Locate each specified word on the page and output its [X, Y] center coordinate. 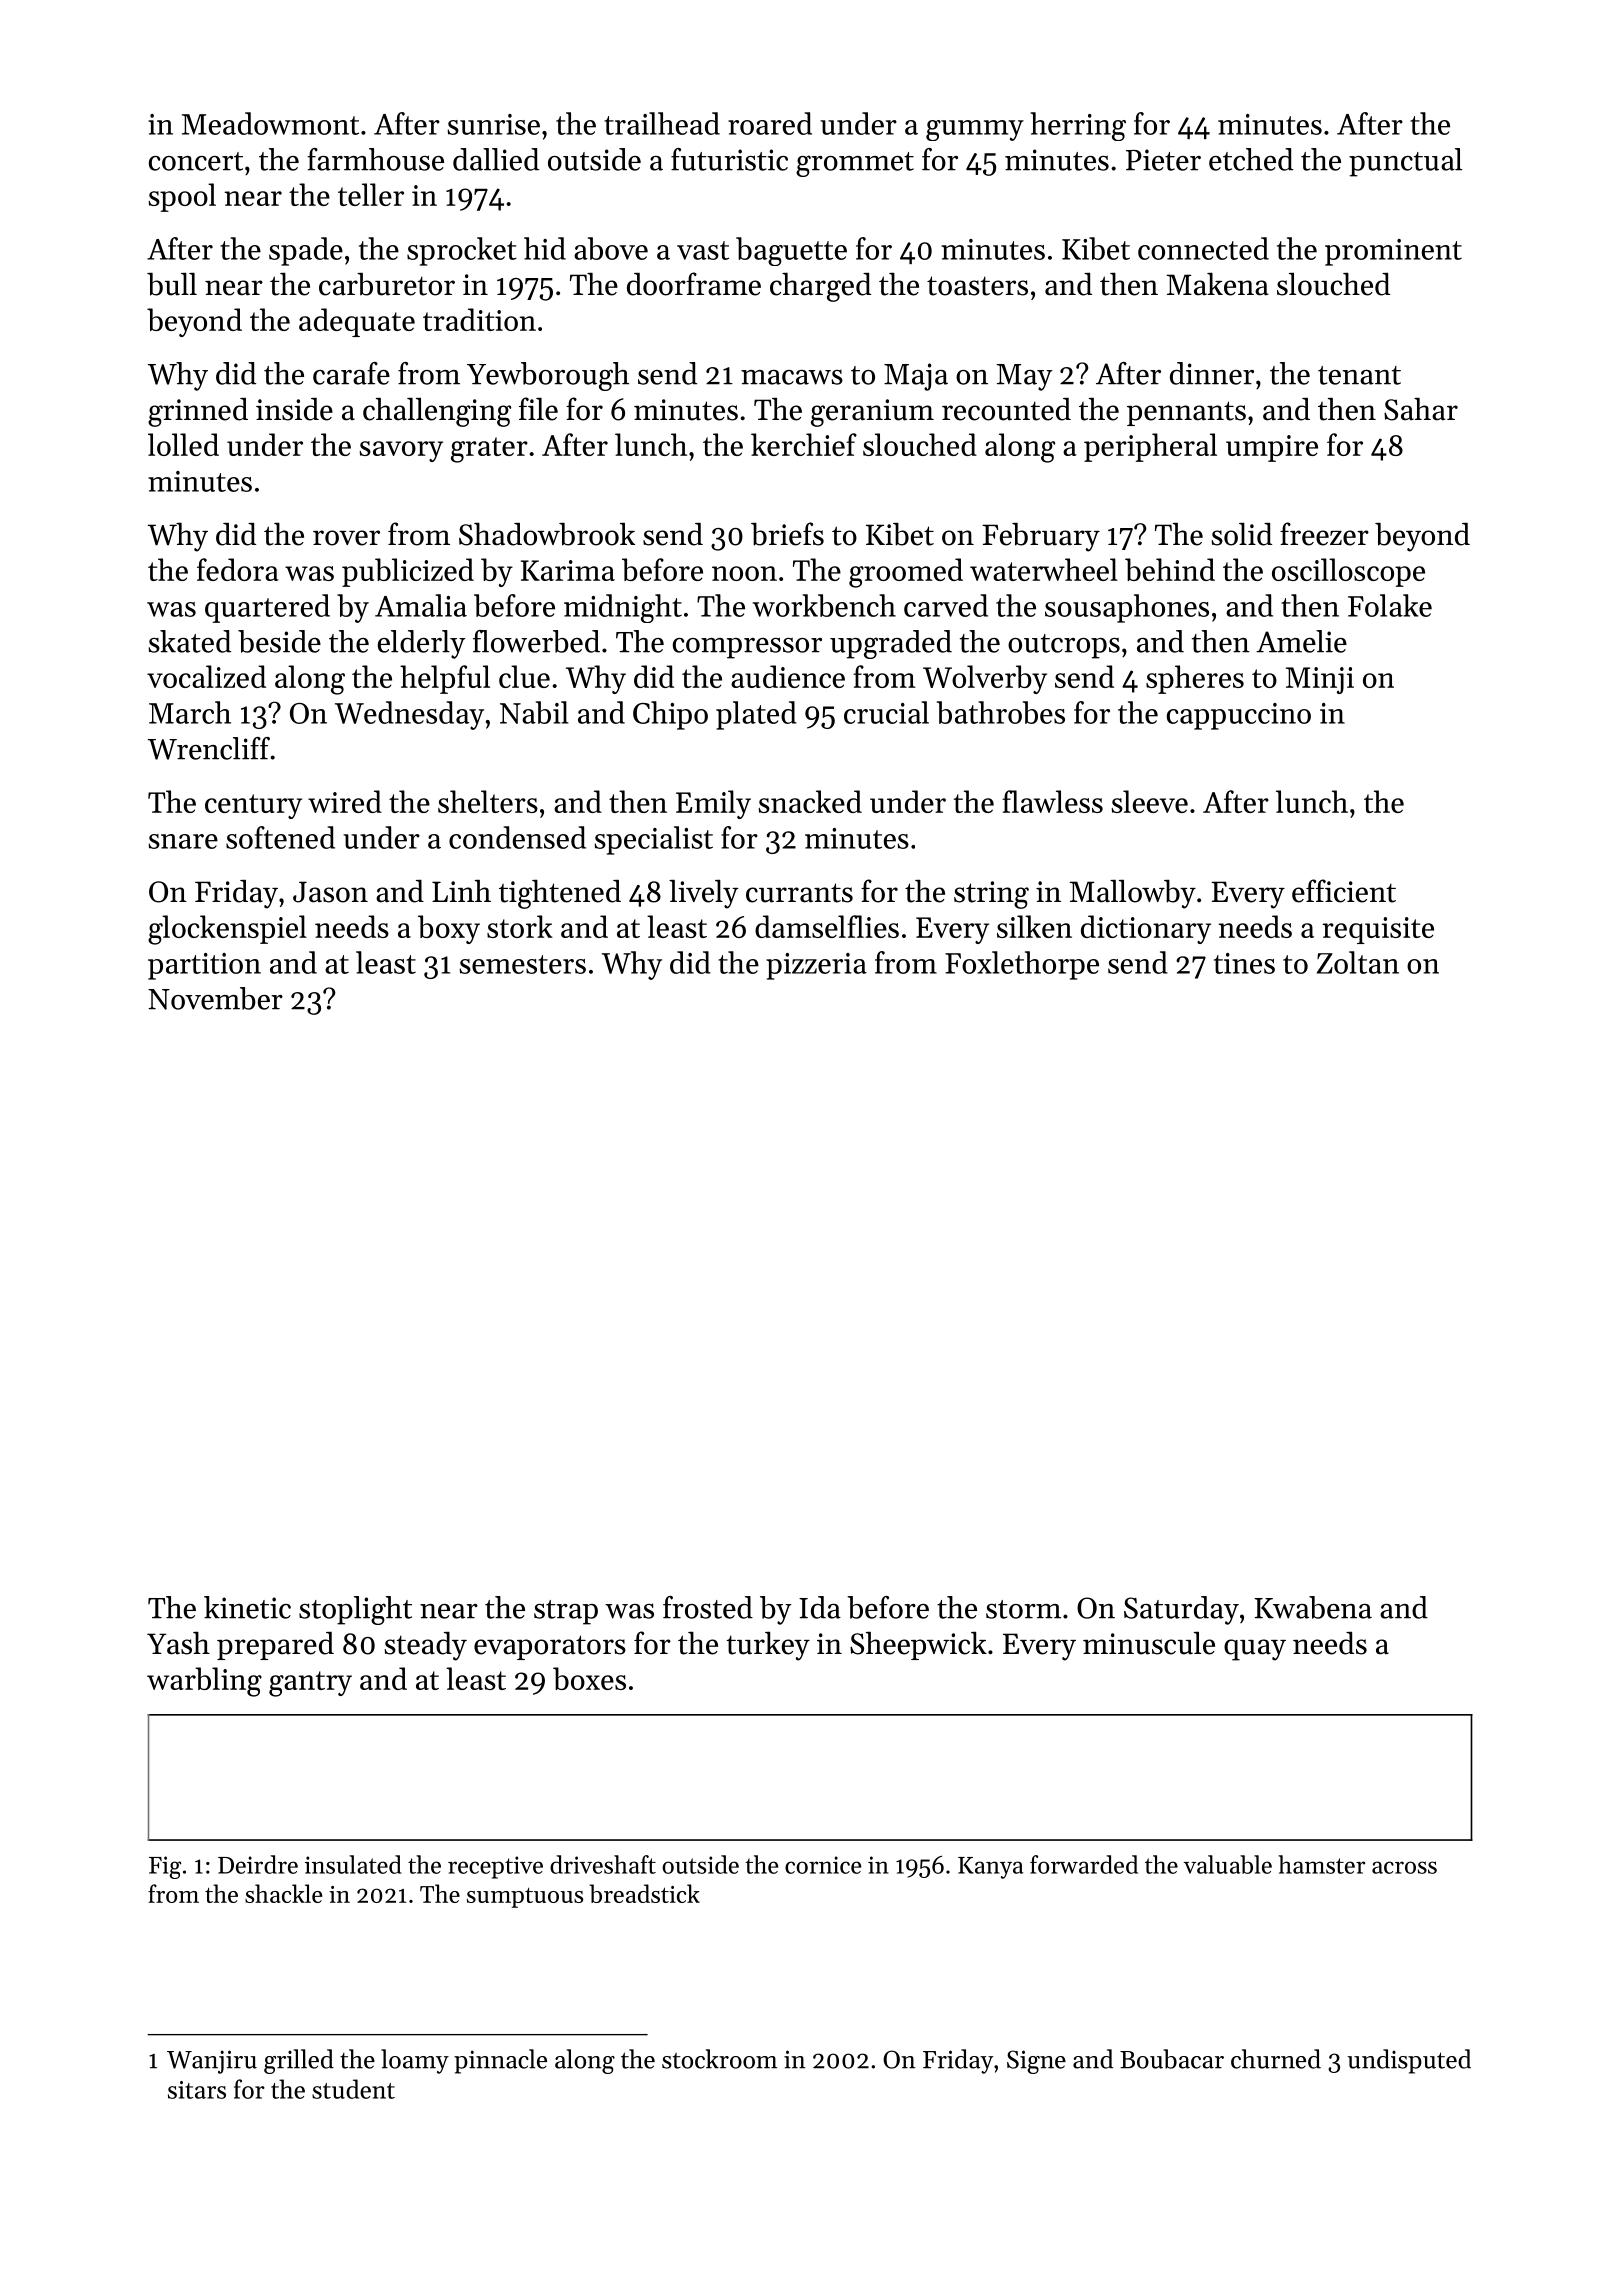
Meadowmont [270, 123]
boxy [449, 929]
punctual [1405, 162]
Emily [713, 804]
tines [1244, 963]
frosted [708, 1607]
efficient [1344, 891]
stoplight [355, 1610]
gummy [975, 130]
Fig [165, 1867]
